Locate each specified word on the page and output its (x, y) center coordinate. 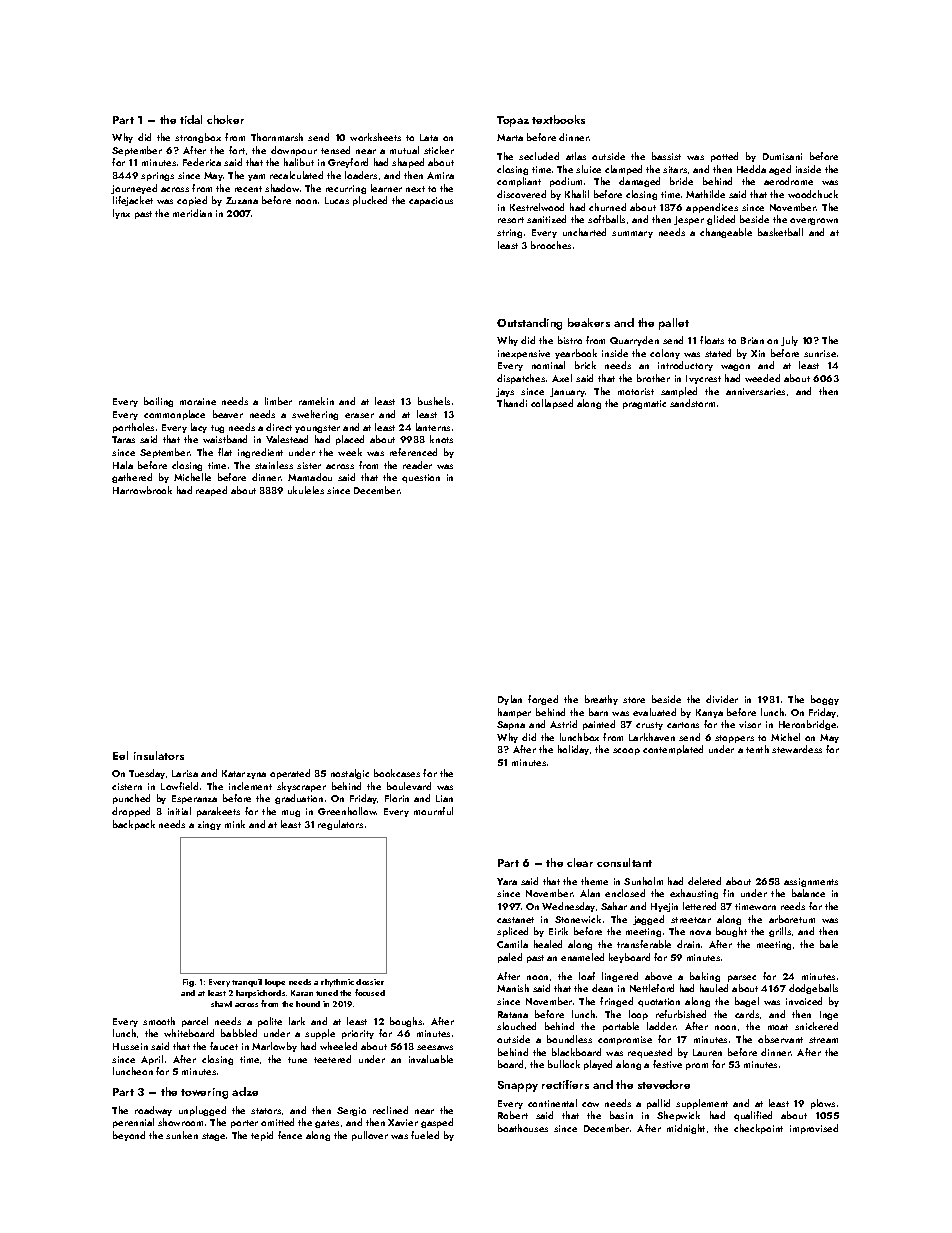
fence (290, 1135)
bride (681, 181)
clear (580, 862)
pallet (674, 324)
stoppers (734, 739)
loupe (275, 983)
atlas (576, 156)
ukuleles (306, 490)
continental (552, 1103)
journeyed (134, 189)
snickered (816, 1026)
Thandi (512, 403)
